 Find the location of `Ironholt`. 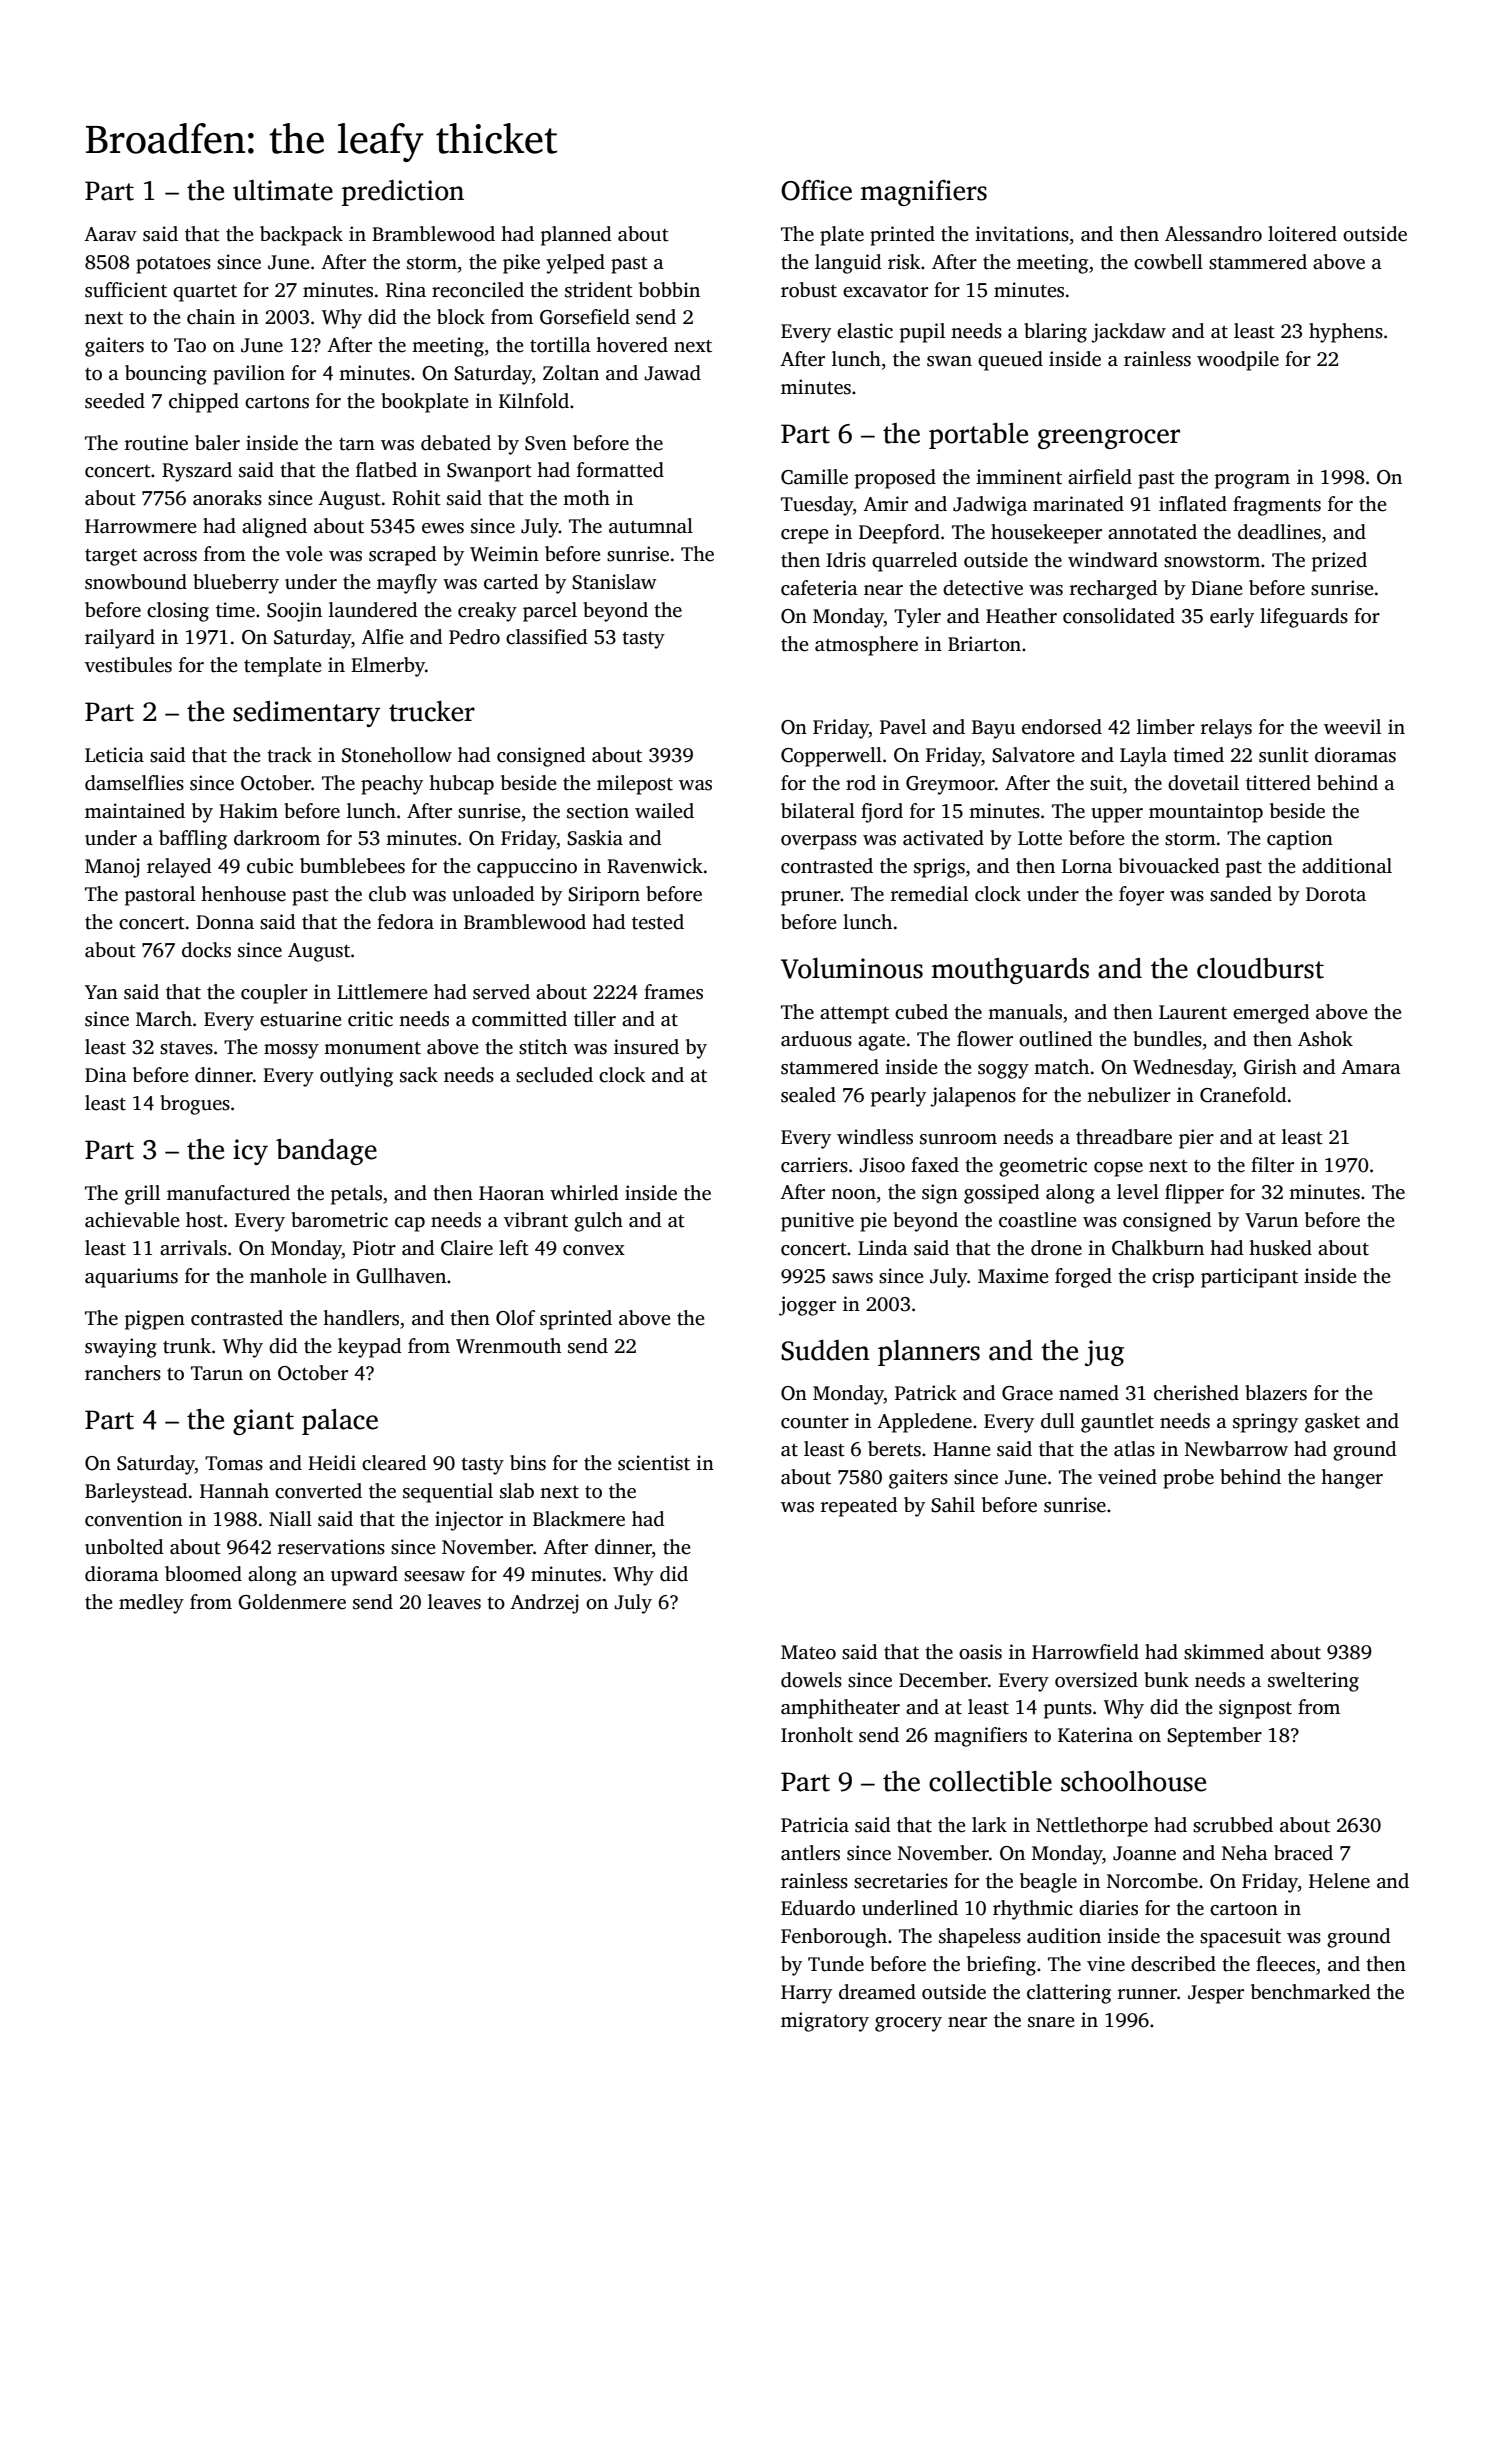

Ironholt is located at coordinates (817, 1735).
